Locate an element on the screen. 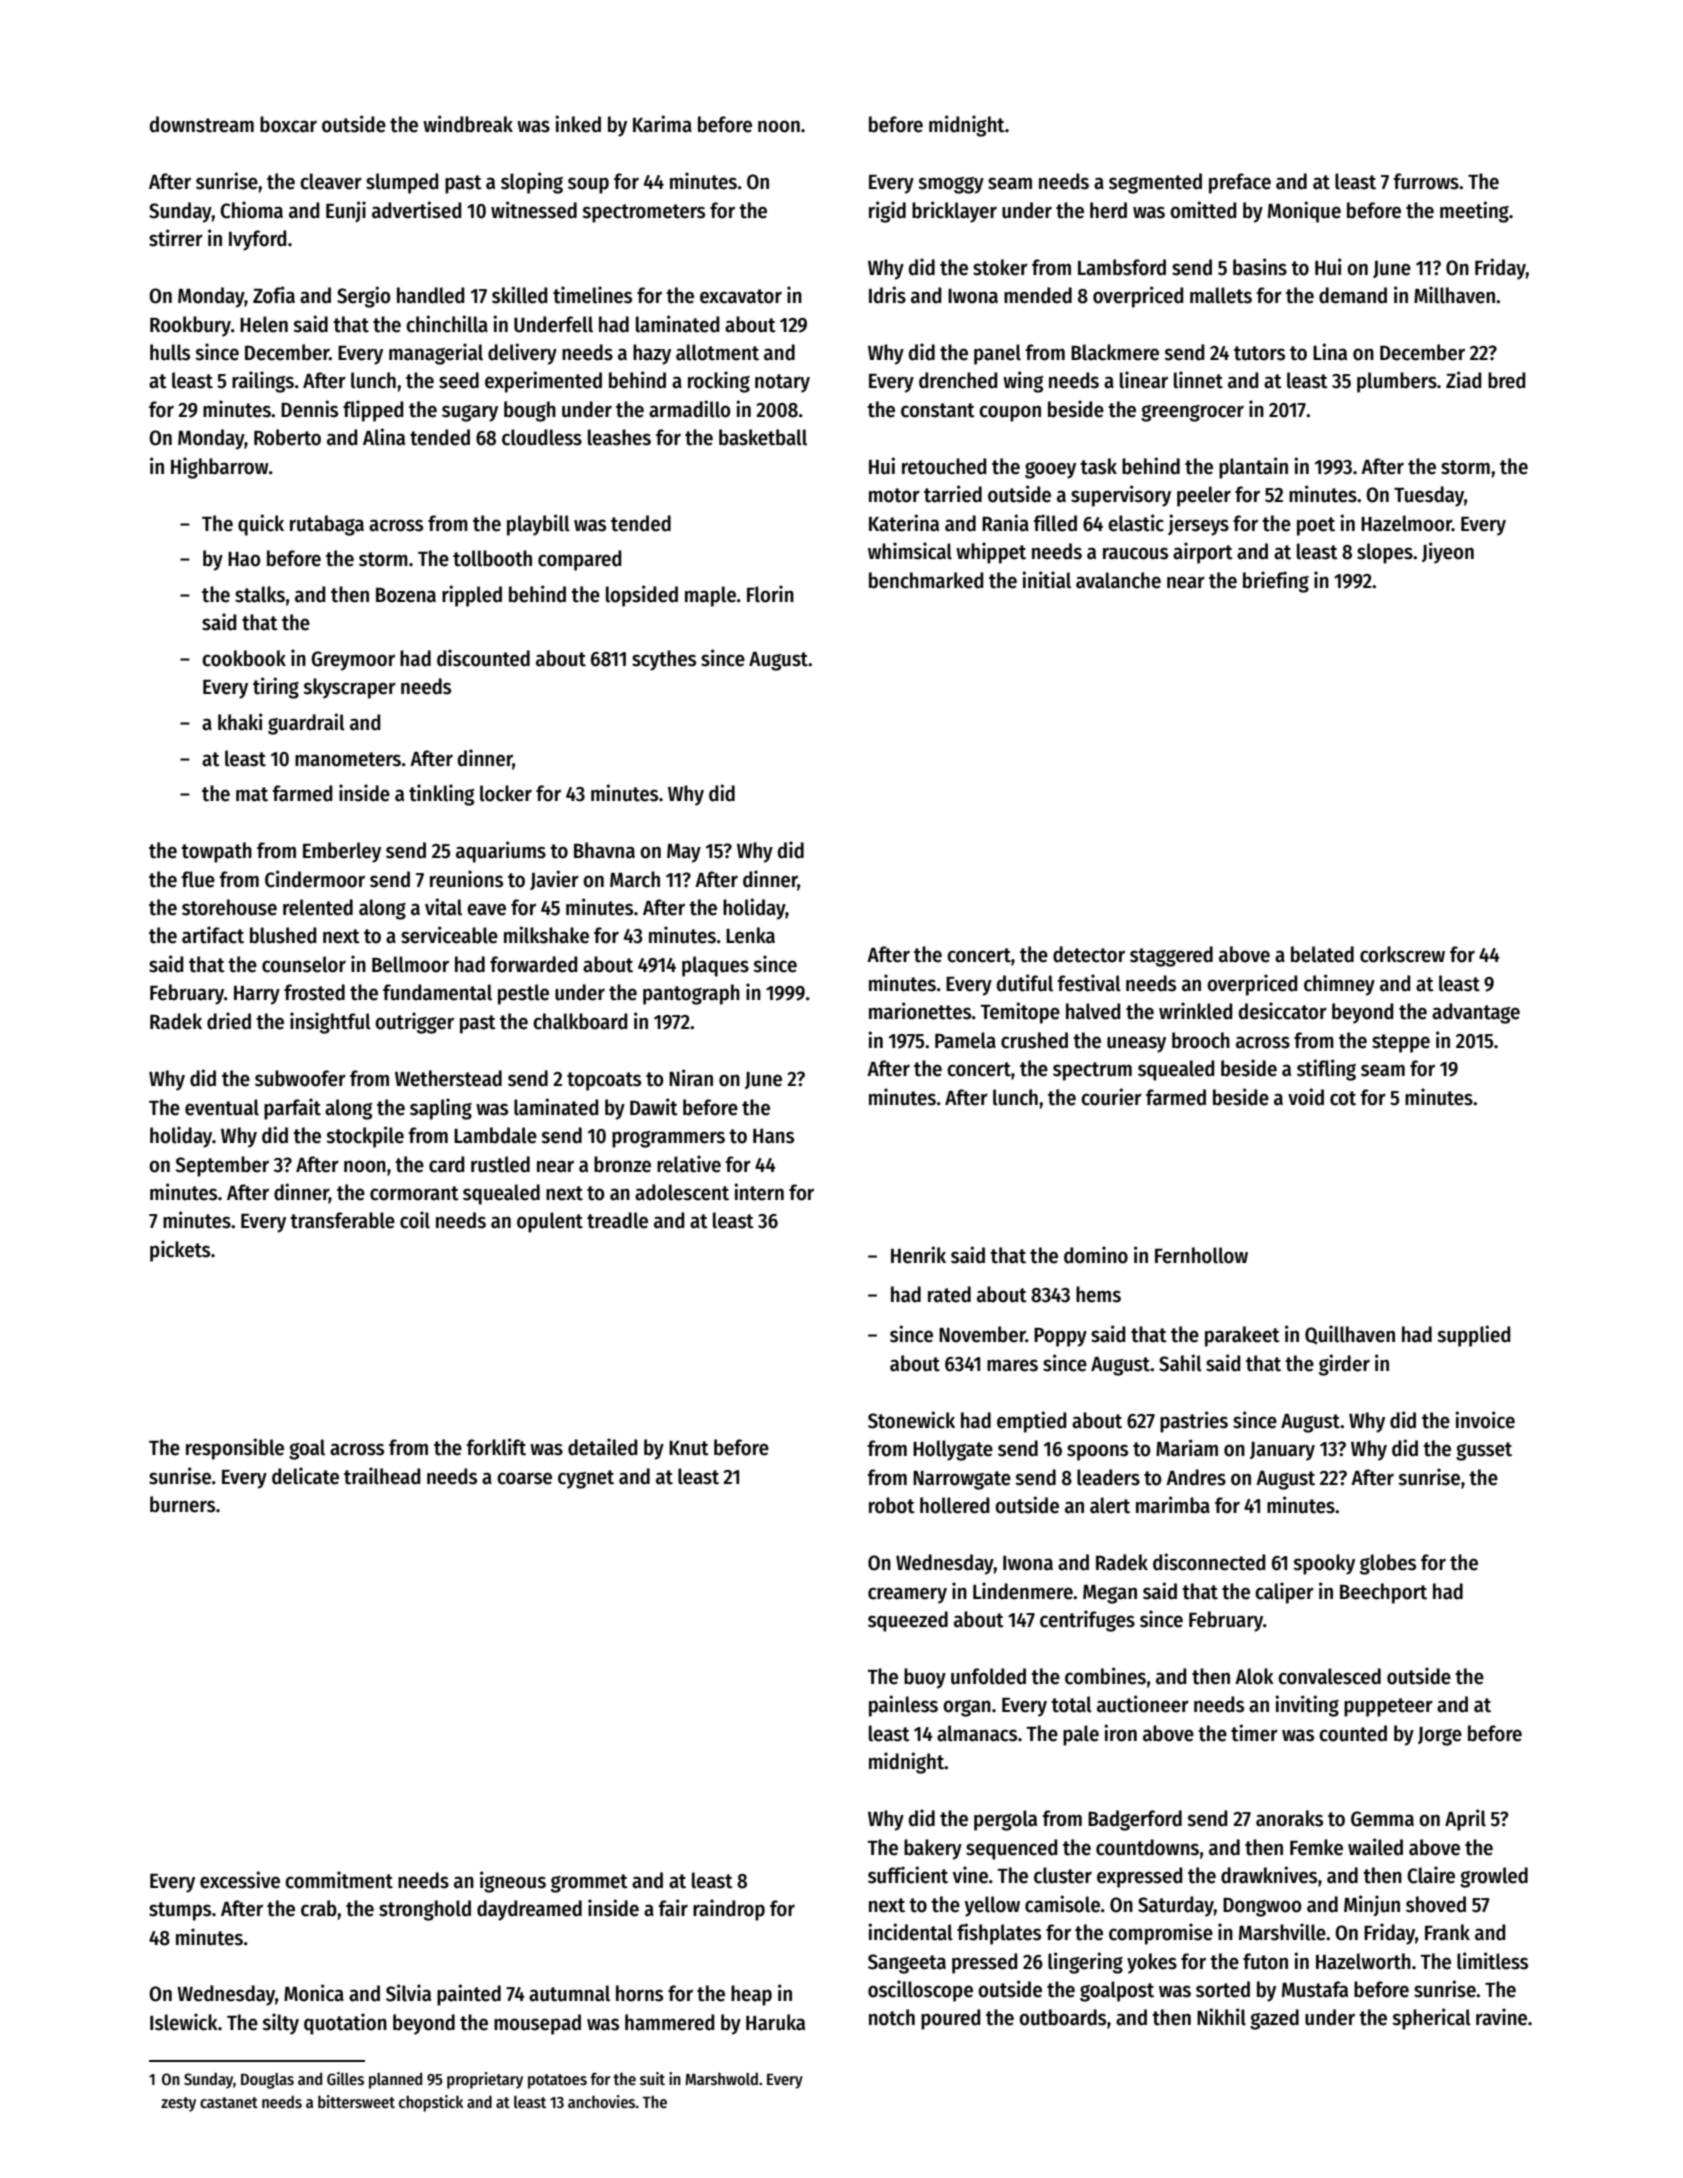 The width and height of the screenshot is (1683, 2178). Karima is located at coordinates (662, 124).
